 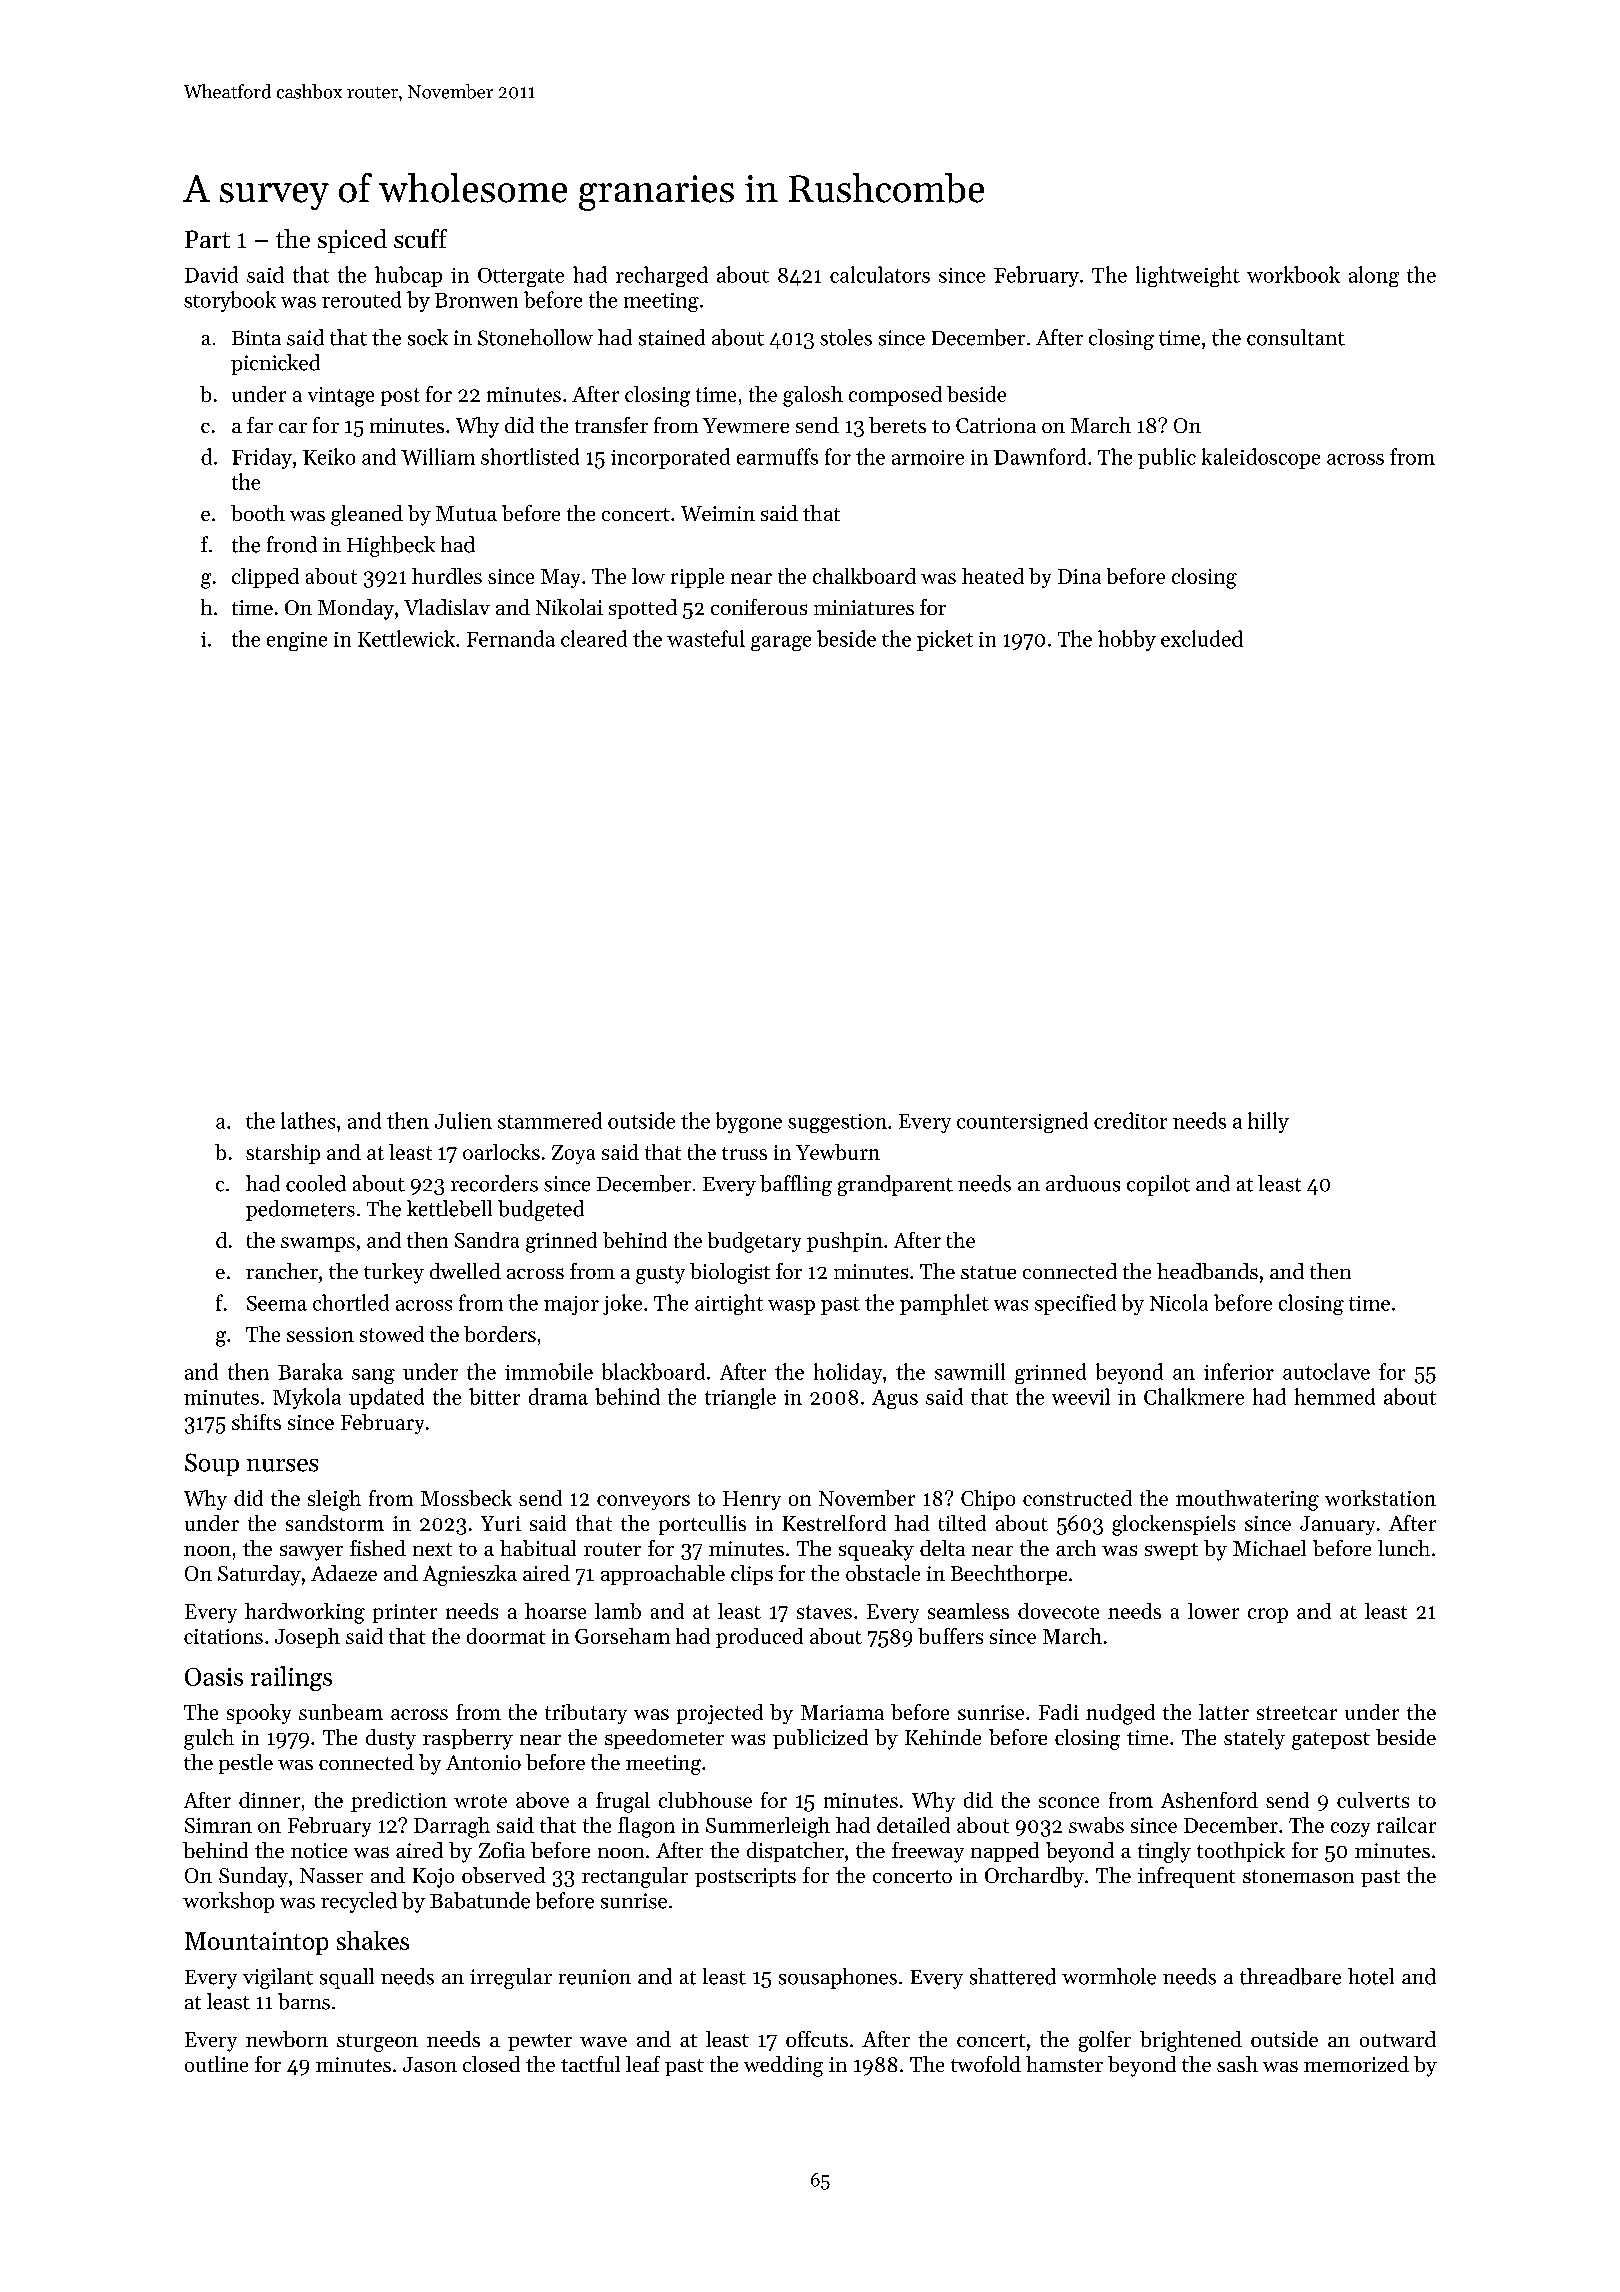 I want to click on copilot, so click(x=1158, y=1185).
